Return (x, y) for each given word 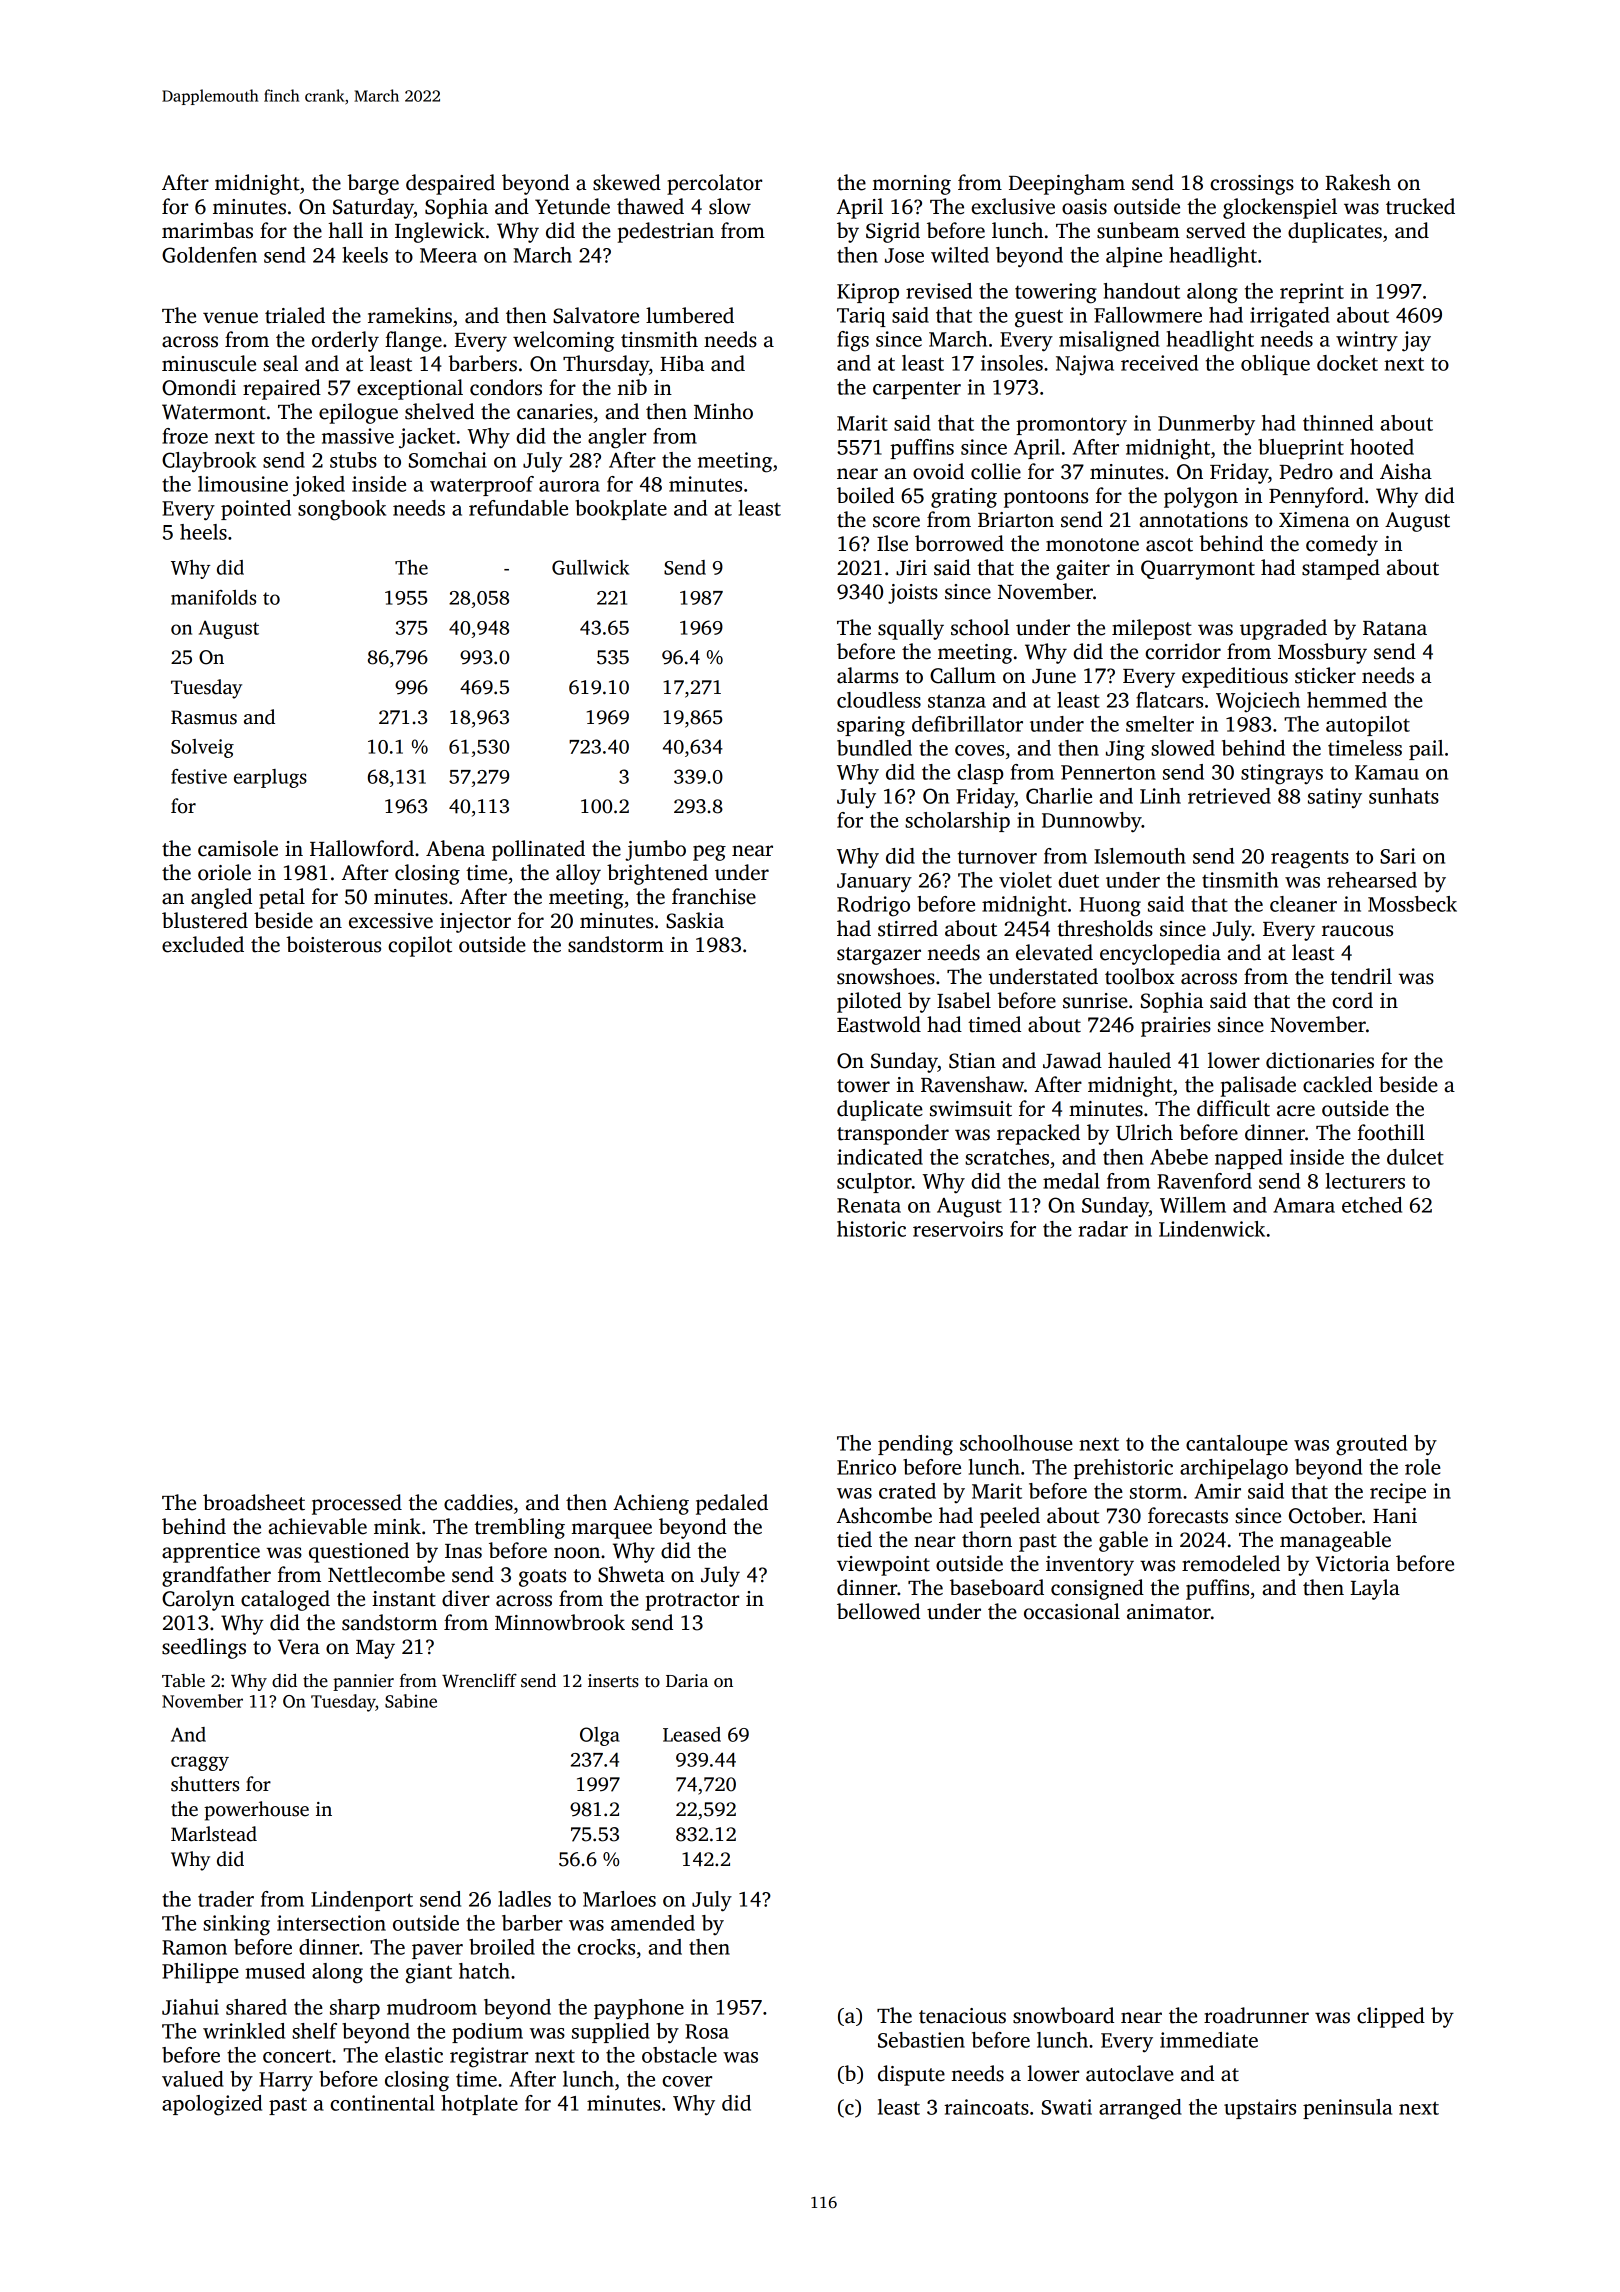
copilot (420, 946)
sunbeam (1138, 230)
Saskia (695, 920)
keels (365, 255)
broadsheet (254, 1502)
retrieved (1229, 796)
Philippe (200, 1973)
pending (915, 1445)
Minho (723, 411)
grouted (1371, 1445)
